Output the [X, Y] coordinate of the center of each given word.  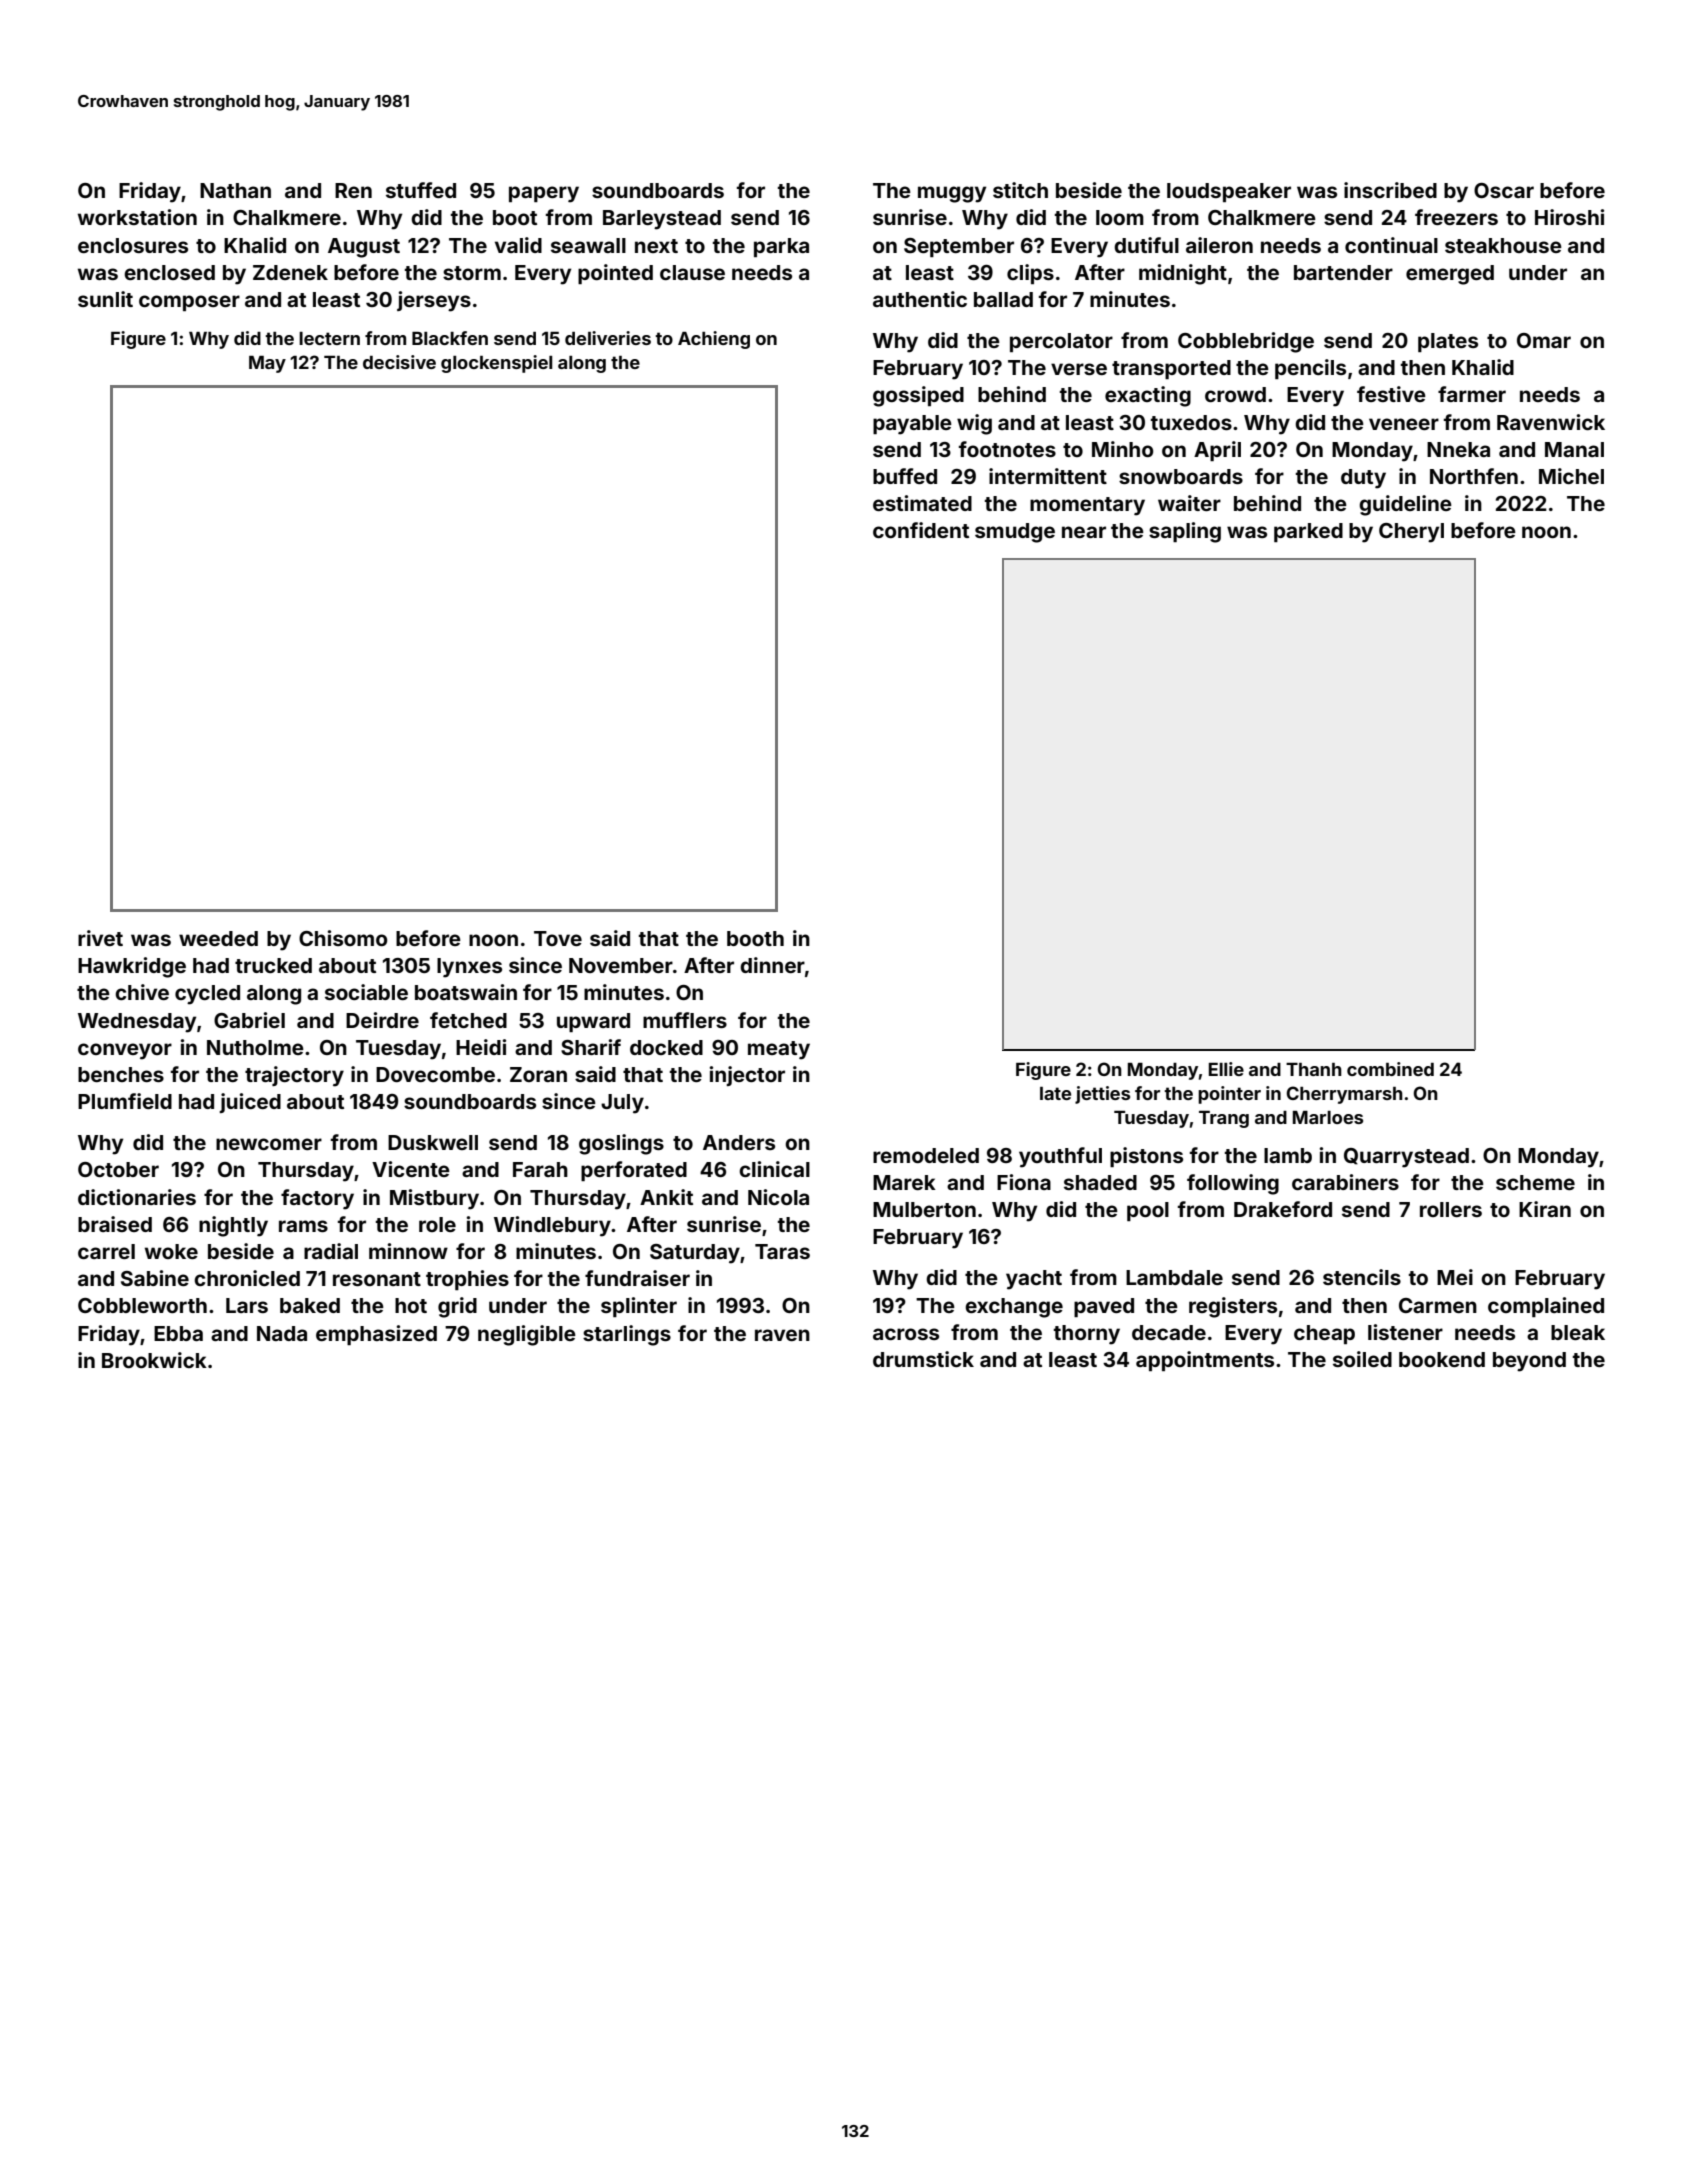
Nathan [235, 190]
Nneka [1458, 449]
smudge [1015, 533]
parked [1308, 532]
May [267, 364]
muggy [952, 194]
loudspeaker [1229, 192]
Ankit [666, 1197]
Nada [282, 1333]
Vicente [411, 1169]
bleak [1578, 1332]
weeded [218, 938]
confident [921, 530]
